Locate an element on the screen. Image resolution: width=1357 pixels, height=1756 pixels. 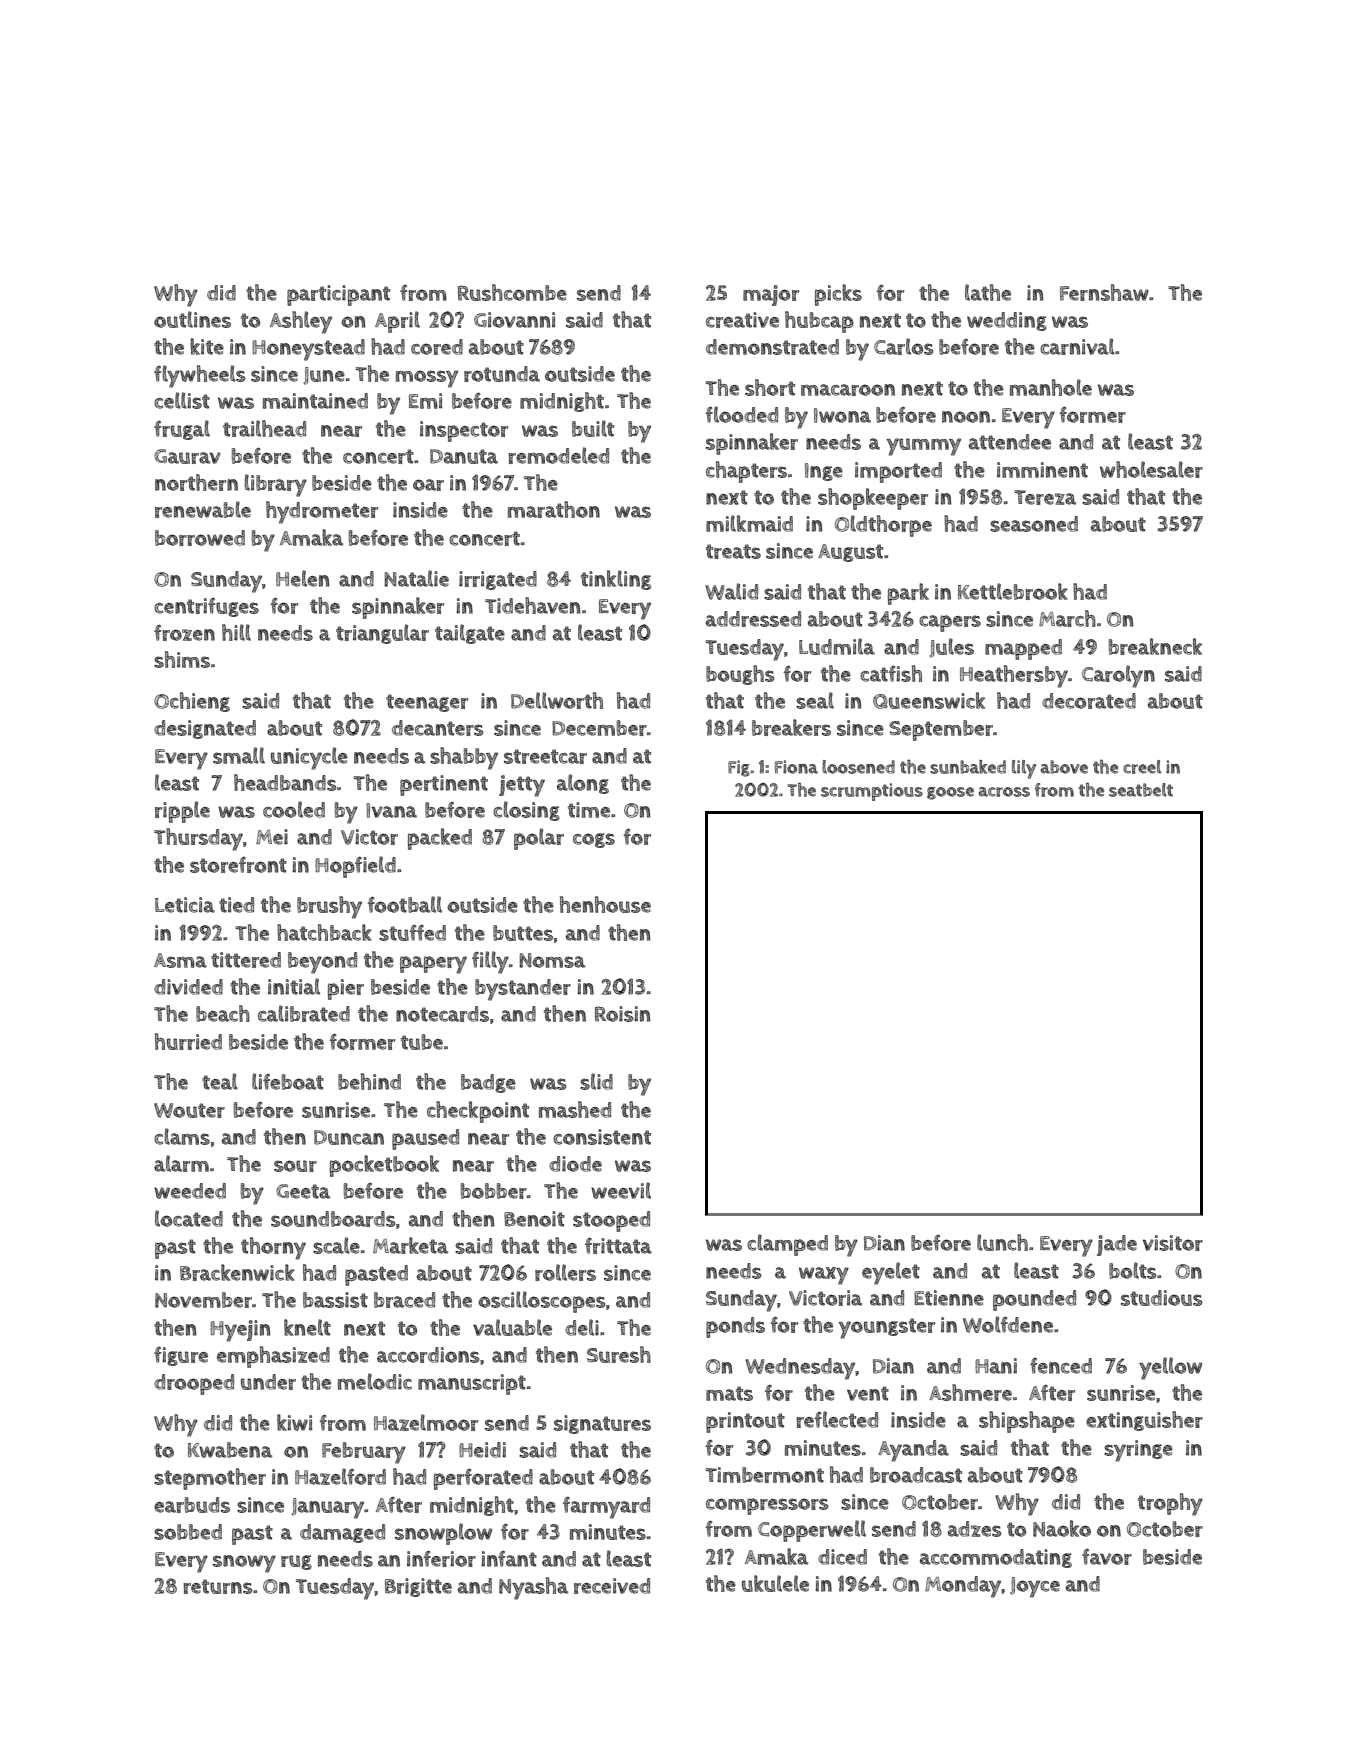
Carlos is located at coordinates (904, 346).
